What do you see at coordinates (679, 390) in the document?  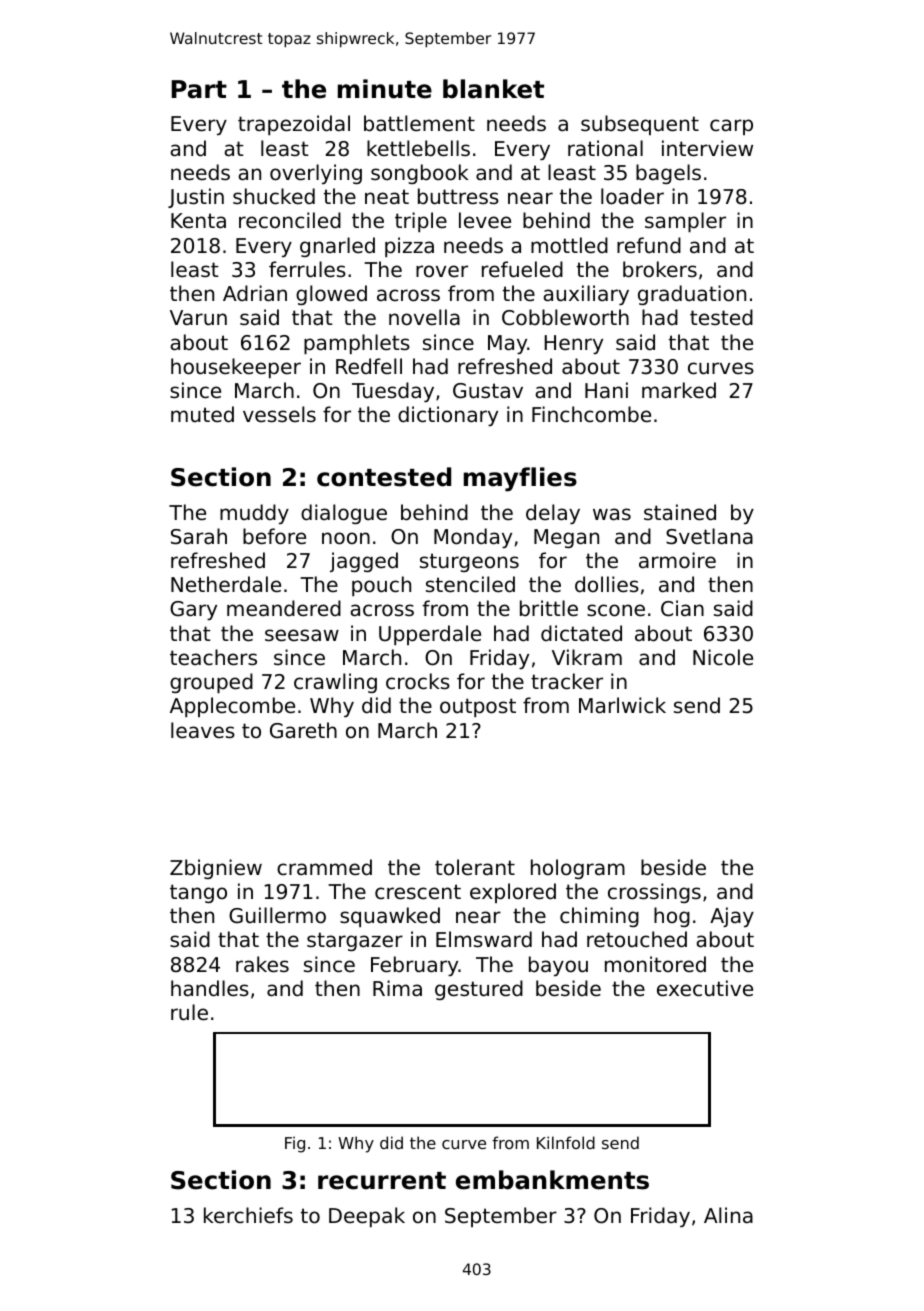 I see `marked` at bounding box center [679, 390].
